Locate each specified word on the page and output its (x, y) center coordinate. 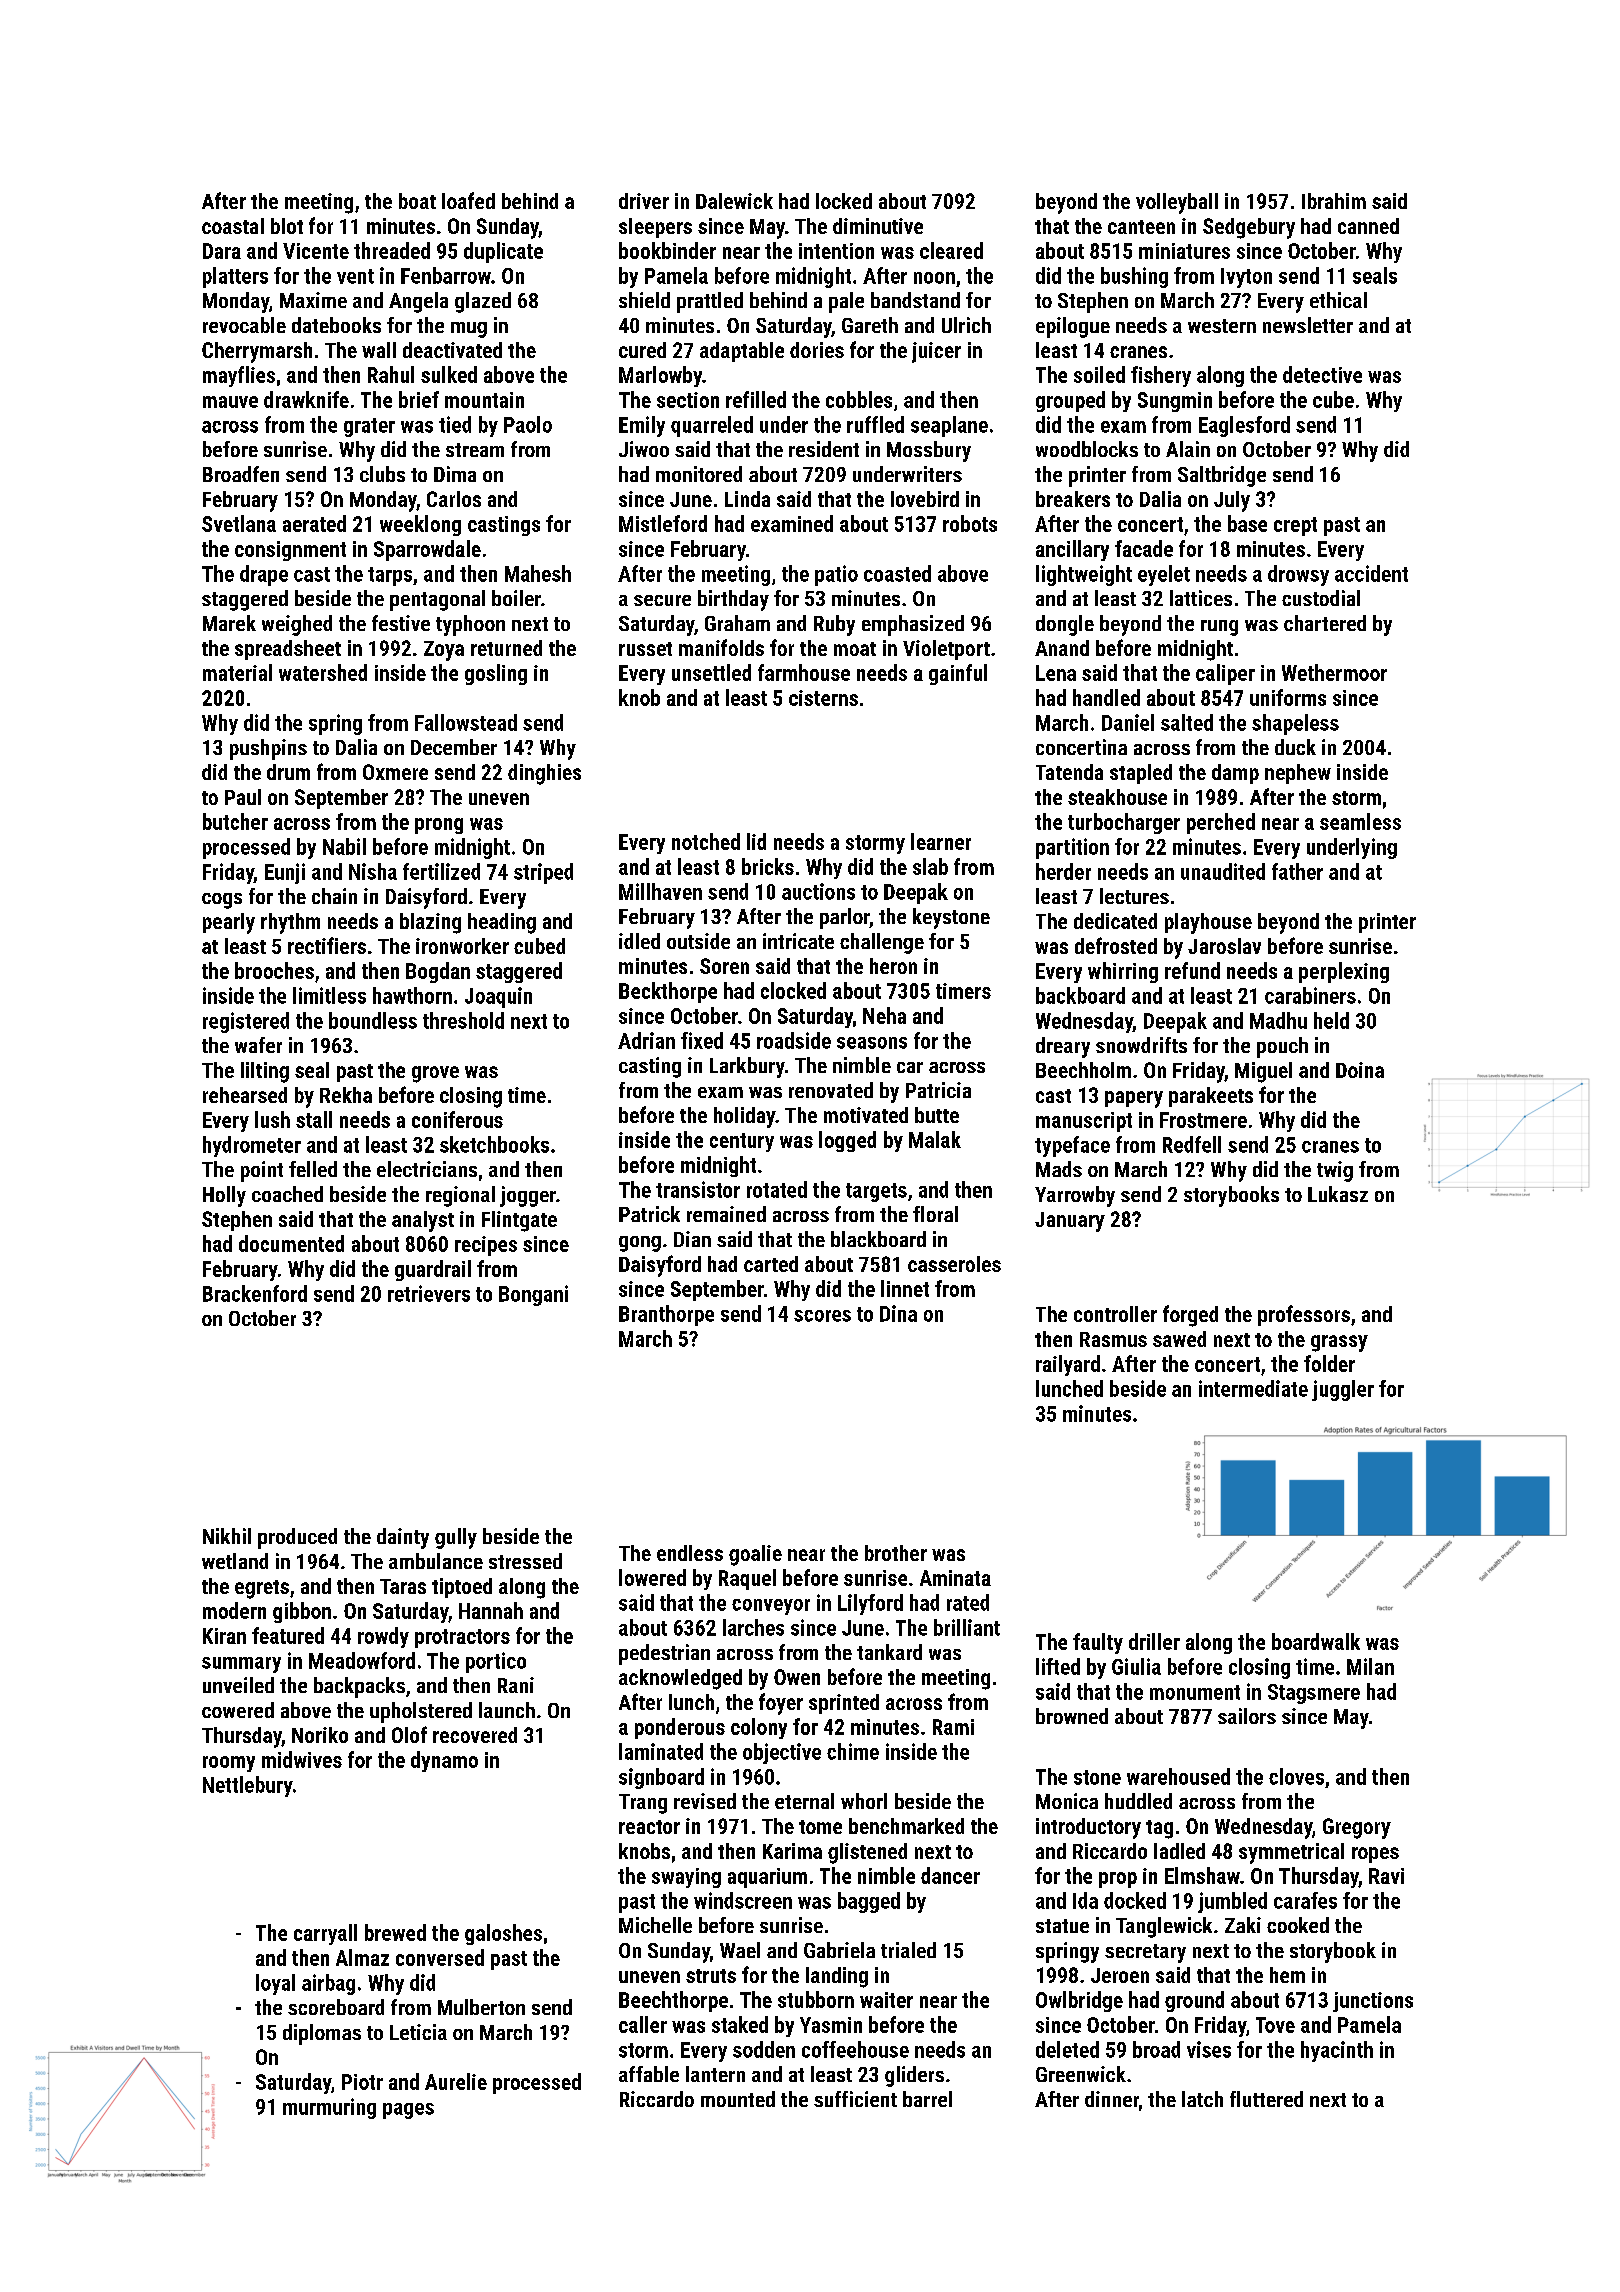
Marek (229, 623)
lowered (652, 1577)
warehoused (1178, 1776)
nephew (1298, 774)
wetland (235, 1561)
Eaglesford (1244, 426)
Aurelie (456, 2081)
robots (970, 523)
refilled (756, 399)
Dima (455, 474)
